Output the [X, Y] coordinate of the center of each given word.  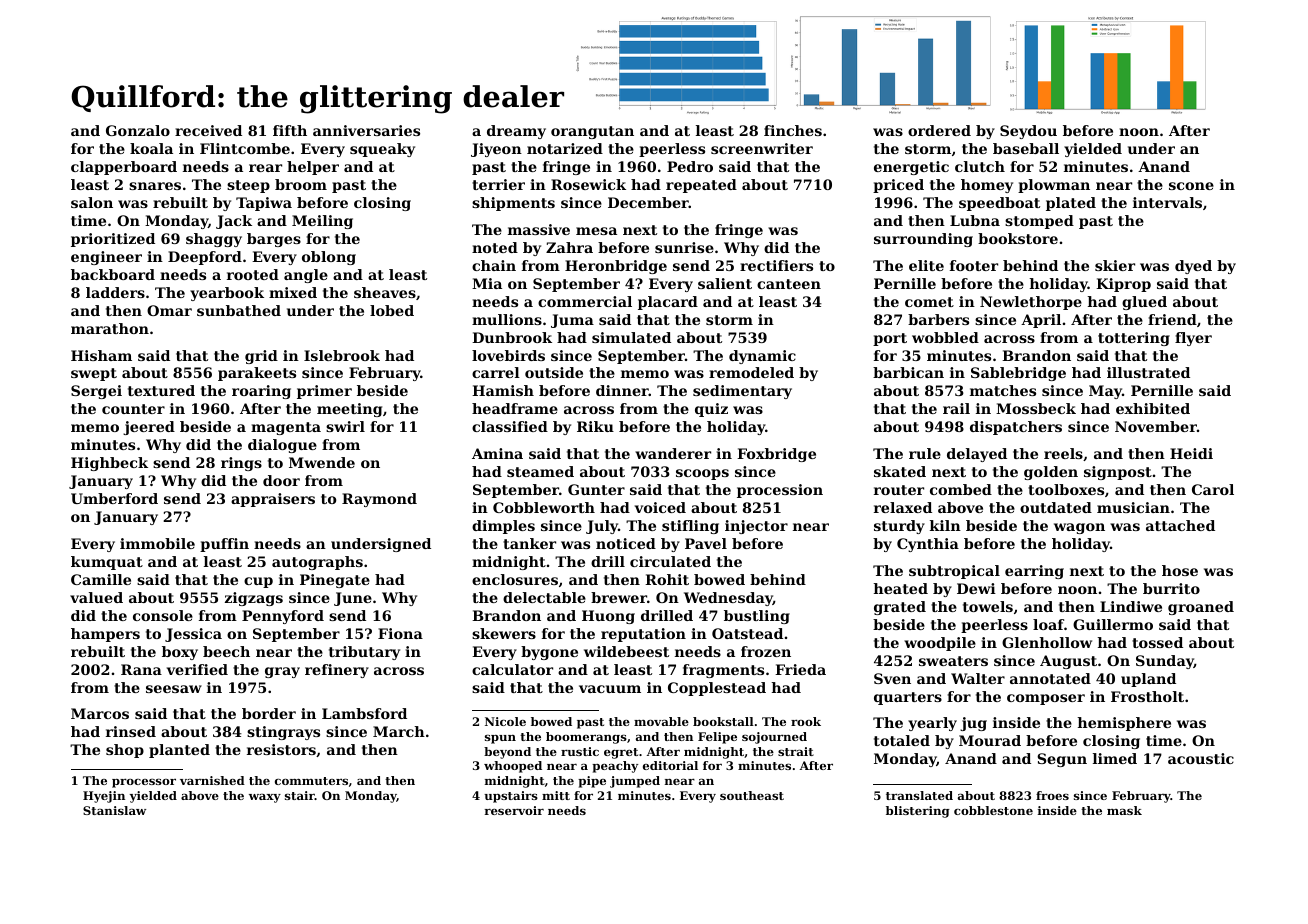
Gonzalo [138, 130]
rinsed [131, 731]
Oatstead [747, 633]
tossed [1157, 642]
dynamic [762, 357]
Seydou [1028, 132]
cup [258, 582]
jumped [635, 782]
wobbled [945, 337]
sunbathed [239, 310]
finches [793, 130]
